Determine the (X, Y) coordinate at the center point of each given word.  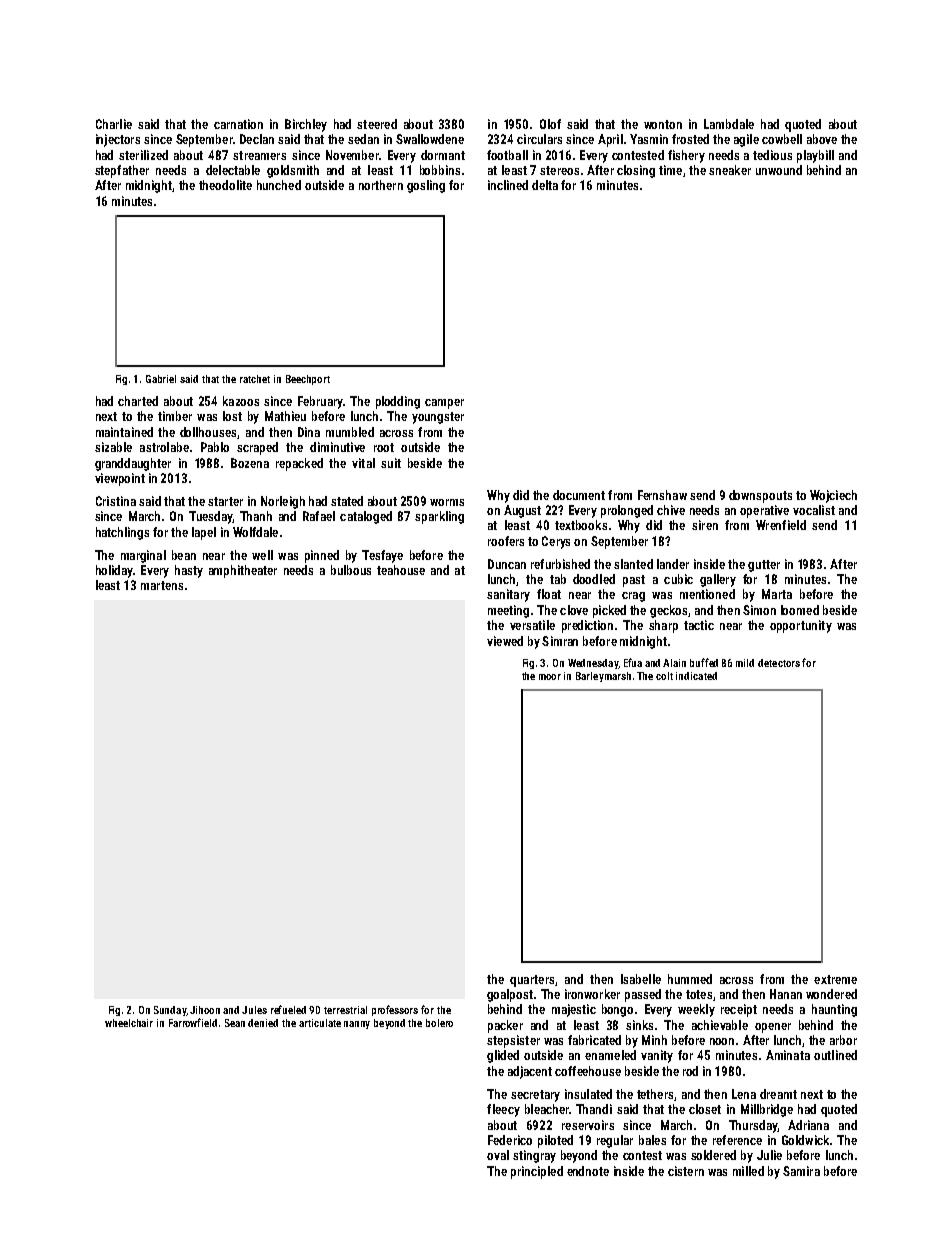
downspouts (760, 496)
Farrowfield (193, 1022)
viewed (505, 641)
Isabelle (641, 979)
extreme (835, 979)
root (384, 447)
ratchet (255, 379)
